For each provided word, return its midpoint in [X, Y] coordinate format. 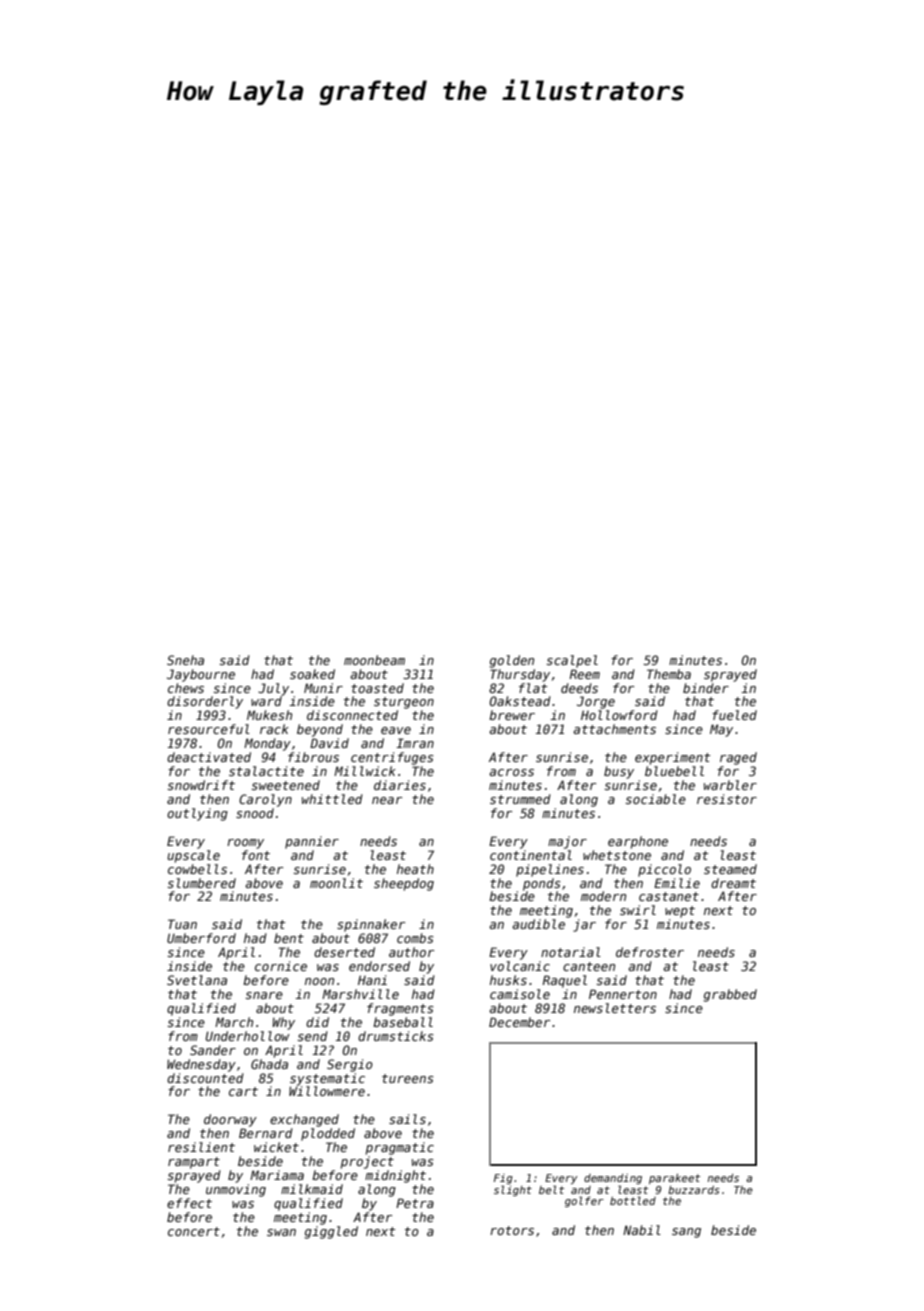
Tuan [182, 924]
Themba [669, 674]
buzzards [694, 1190]
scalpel [572, 661]
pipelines [550, 870]
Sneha [185, 660]
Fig [503, 1179]
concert [194, 1231]
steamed [730, 869]
